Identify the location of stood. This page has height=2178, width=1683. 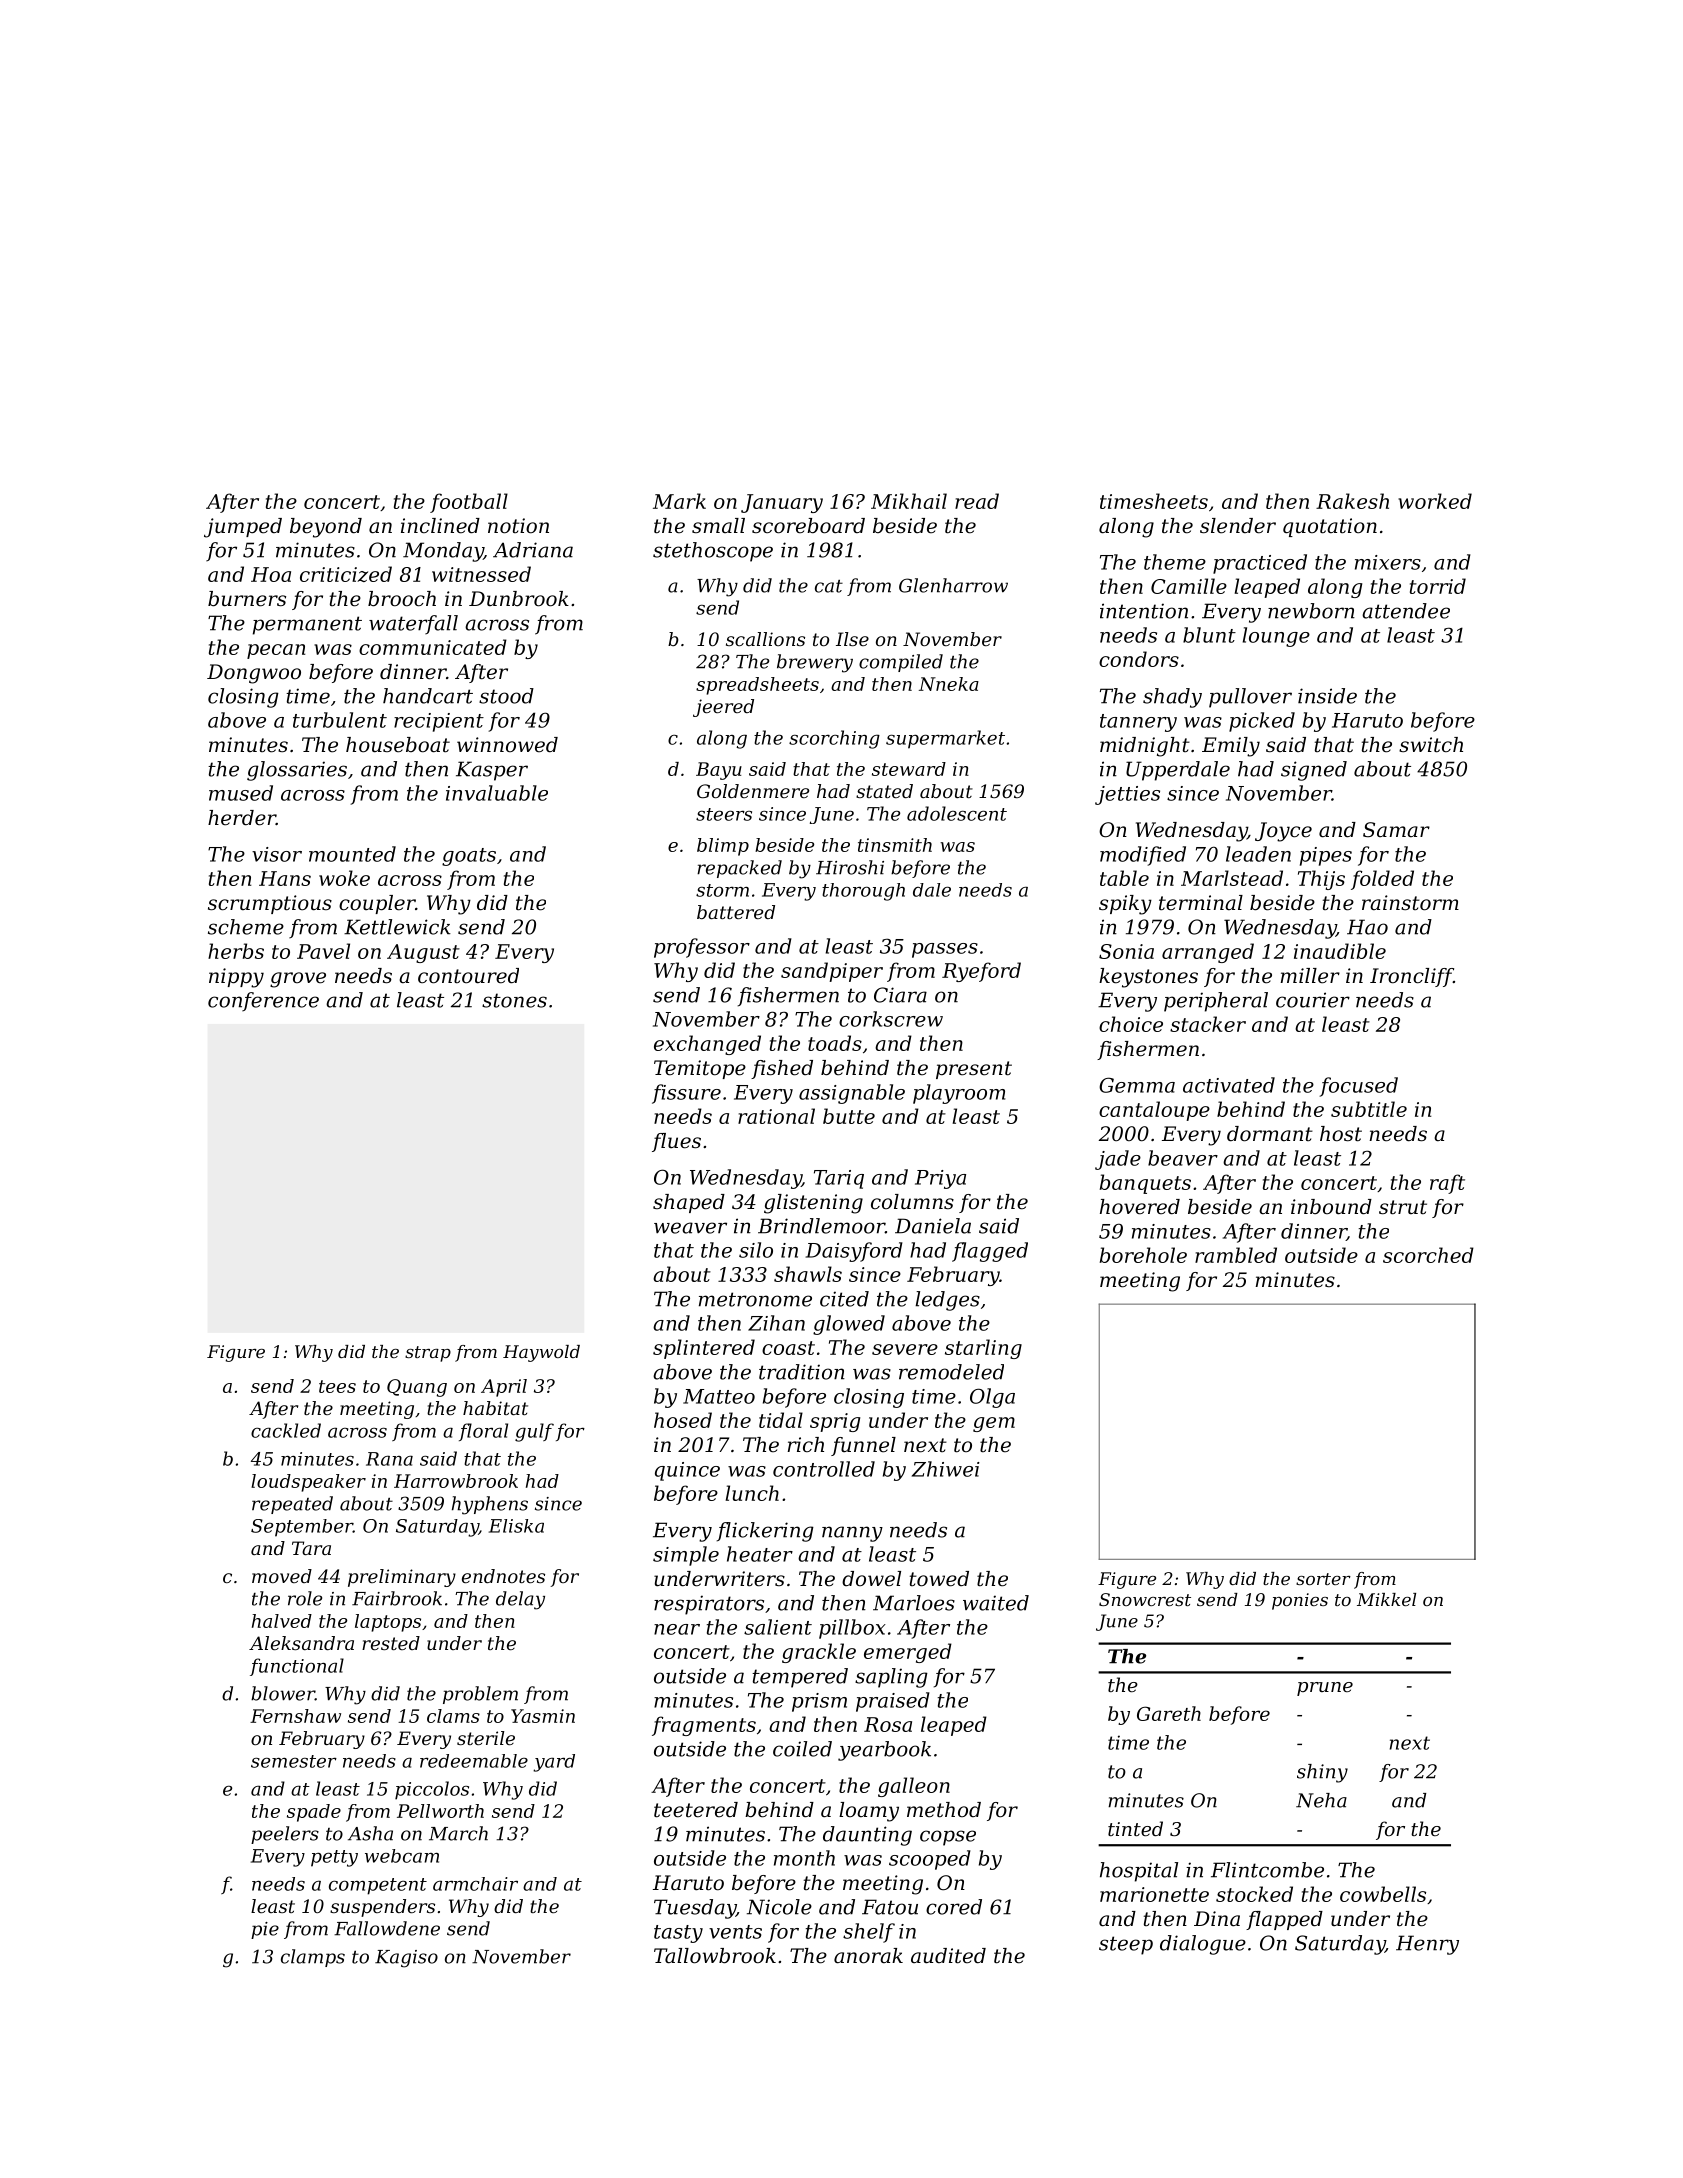
(506, 696).
